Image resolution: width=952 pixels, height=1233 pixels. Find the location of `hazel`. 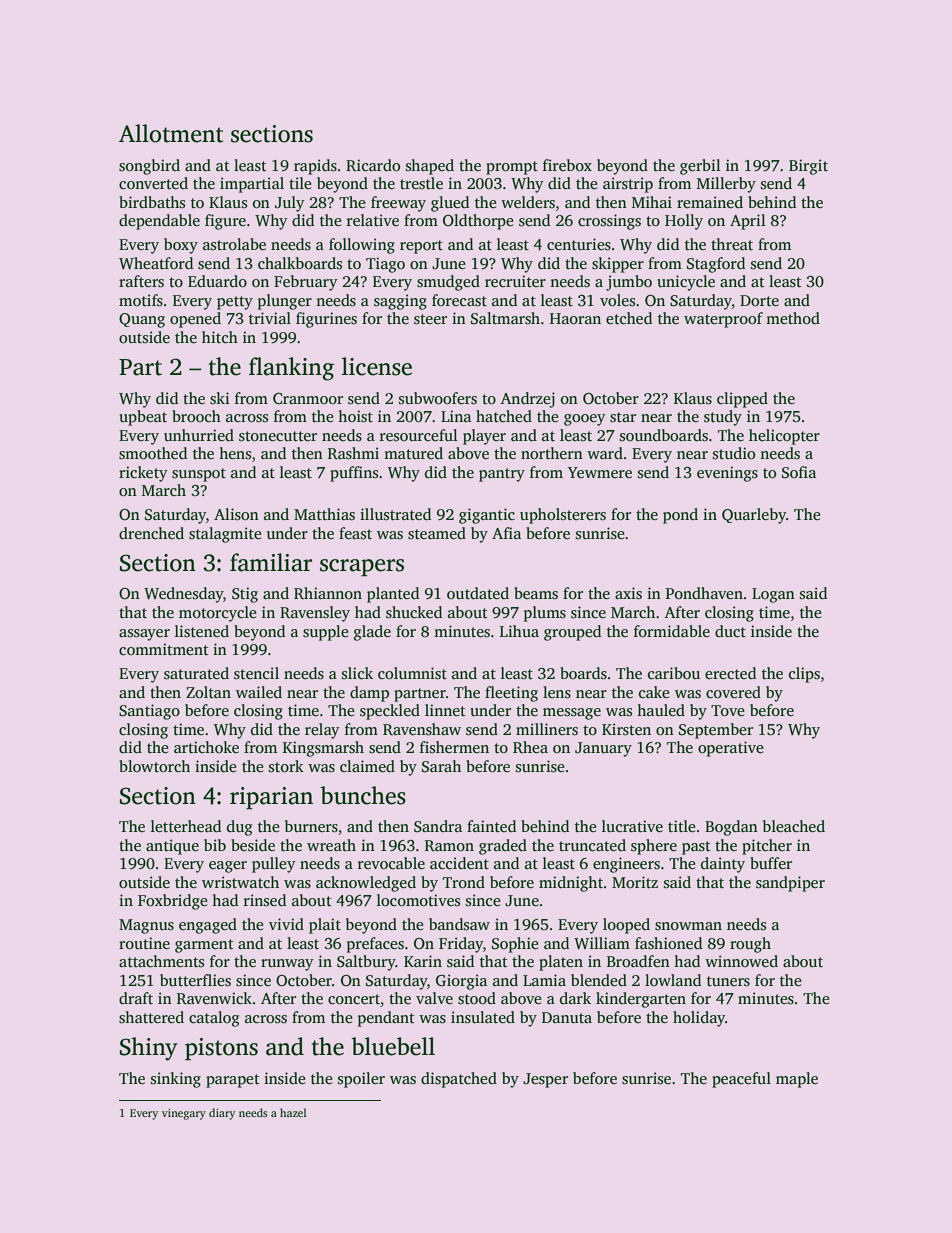

hazel is located at coordinates (293, 1112).
